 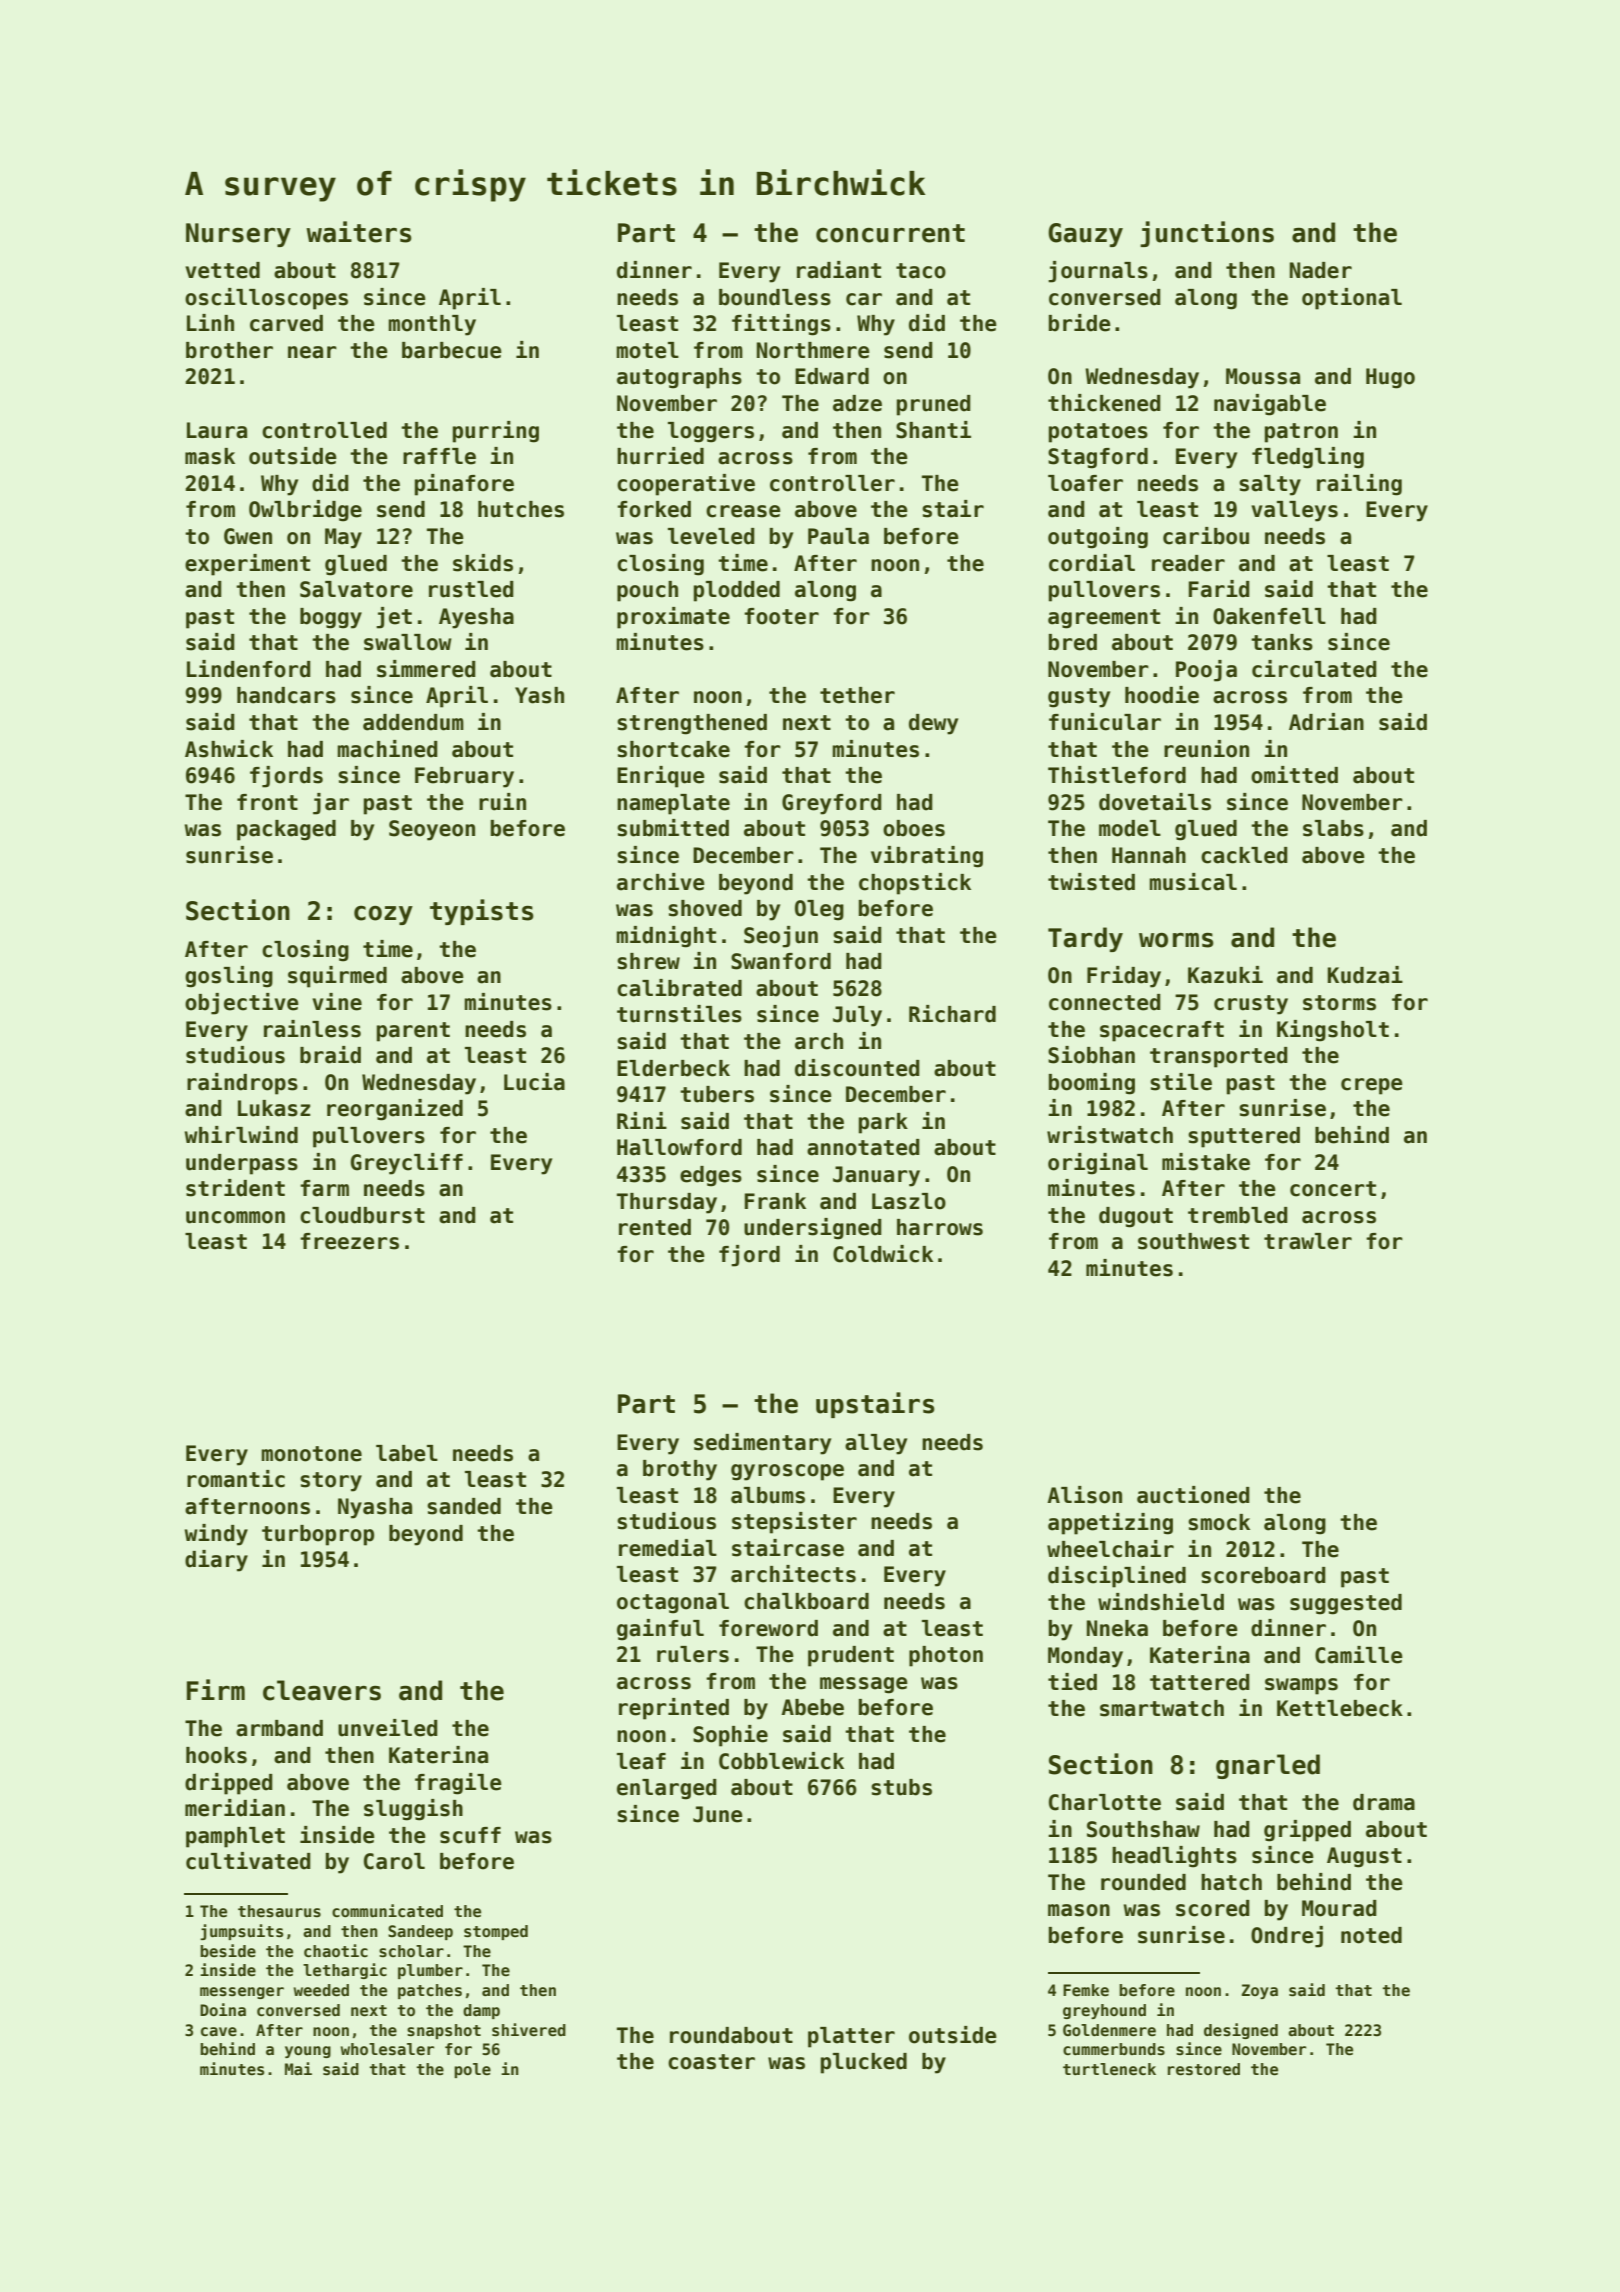 I want to click on sanded, so click(x=464, y=1506).
